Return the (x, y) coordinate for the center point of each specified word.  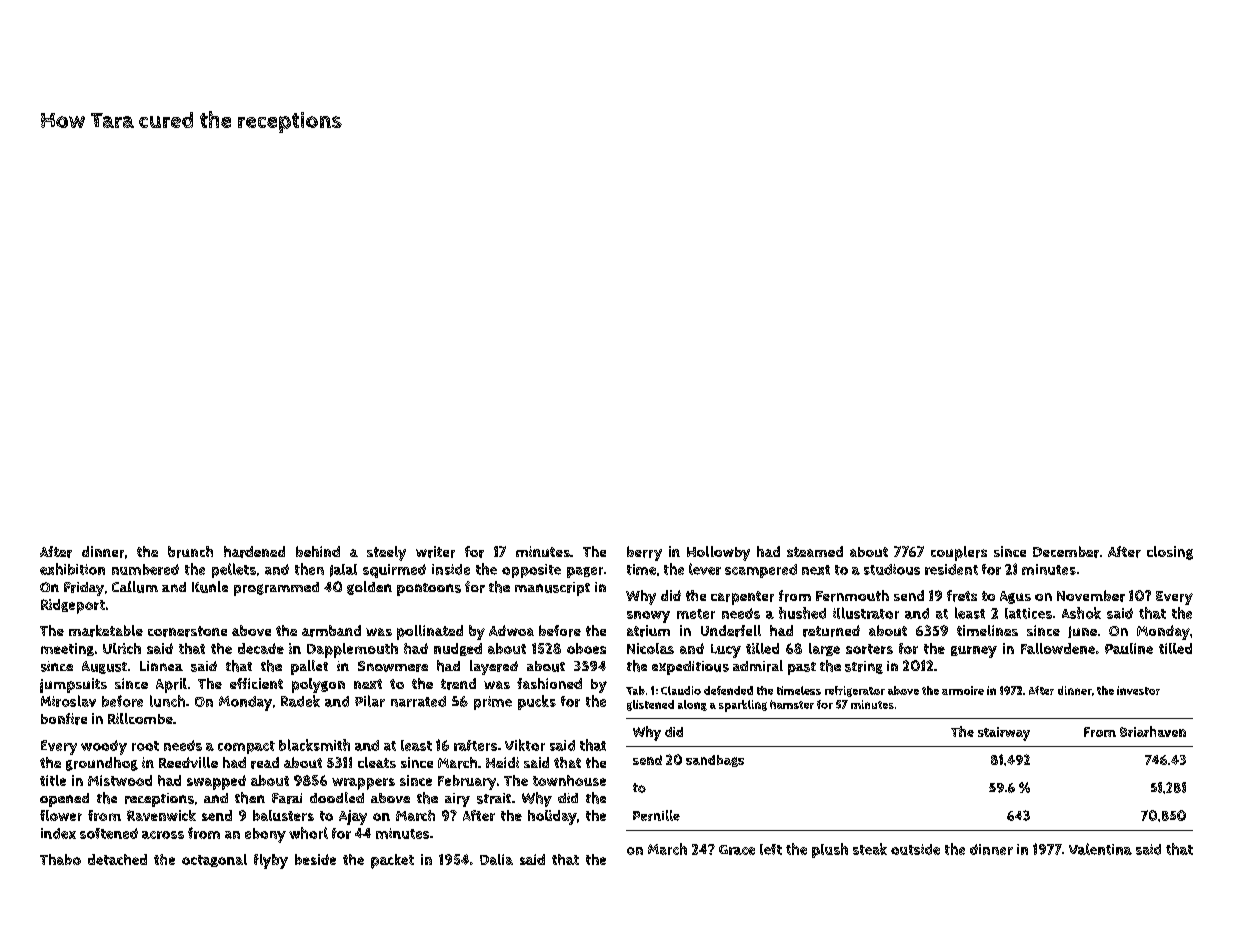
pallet (309, 667)
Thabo (60, 859)
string (864, 667)
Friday (84, 589)
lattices (1028, 613)
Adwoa (511, 630)
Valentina (1100, 849)
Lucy (726, 651)
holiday (552, 817)
